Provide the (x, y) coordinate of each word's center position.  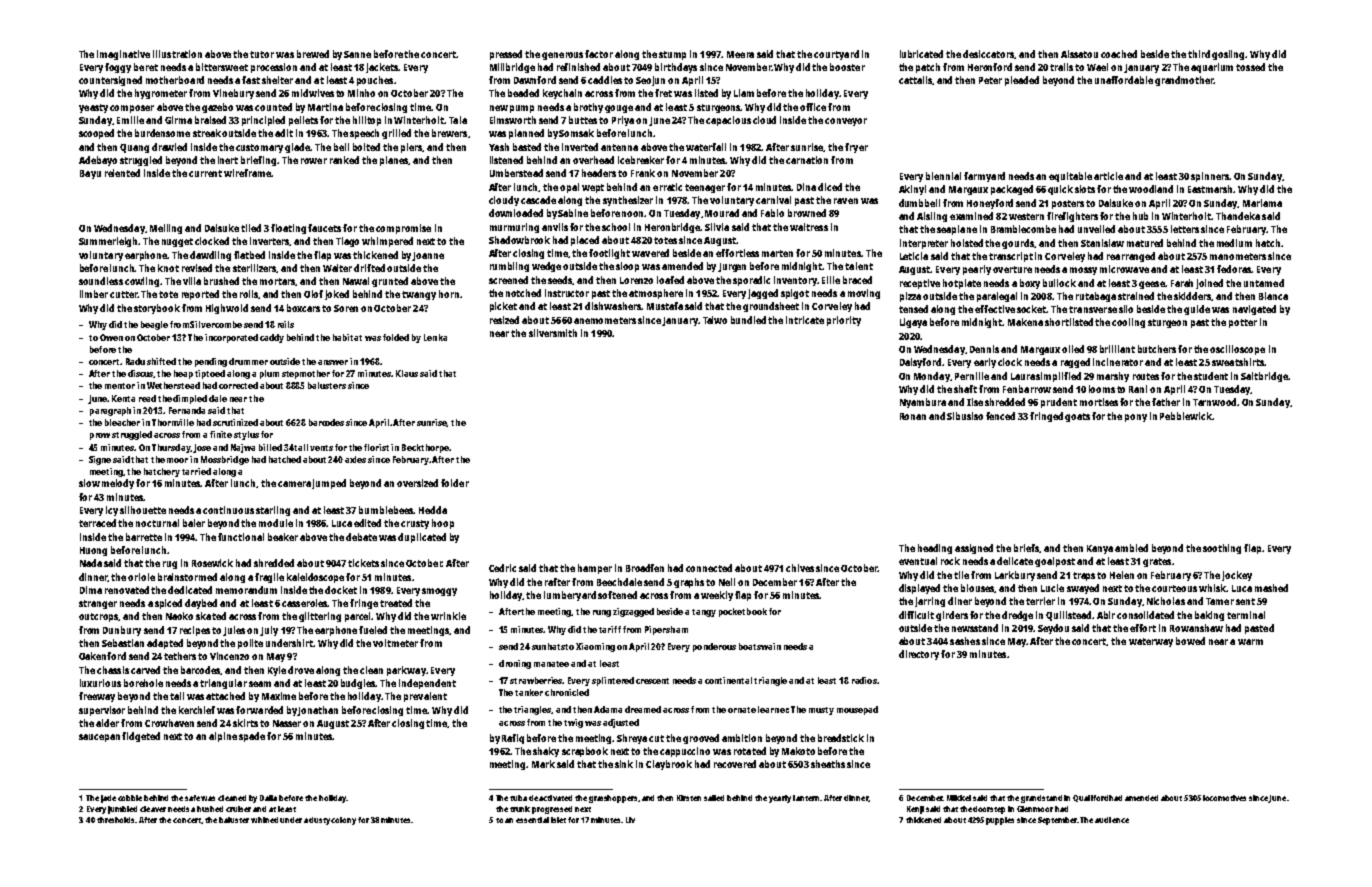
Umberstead (516, 173)
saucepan (99, 738)
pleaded (1022, 81)
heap (183, 374)
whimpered (387, 242)
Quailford (1090, 798)
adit (284, 133)
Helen (1122, 575)
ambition (742, 738)
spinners (1210, 177)
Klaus (407, 373)
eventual (918, 561)
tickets (363, 563)
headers (599, 173)
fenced (1000, 416)
